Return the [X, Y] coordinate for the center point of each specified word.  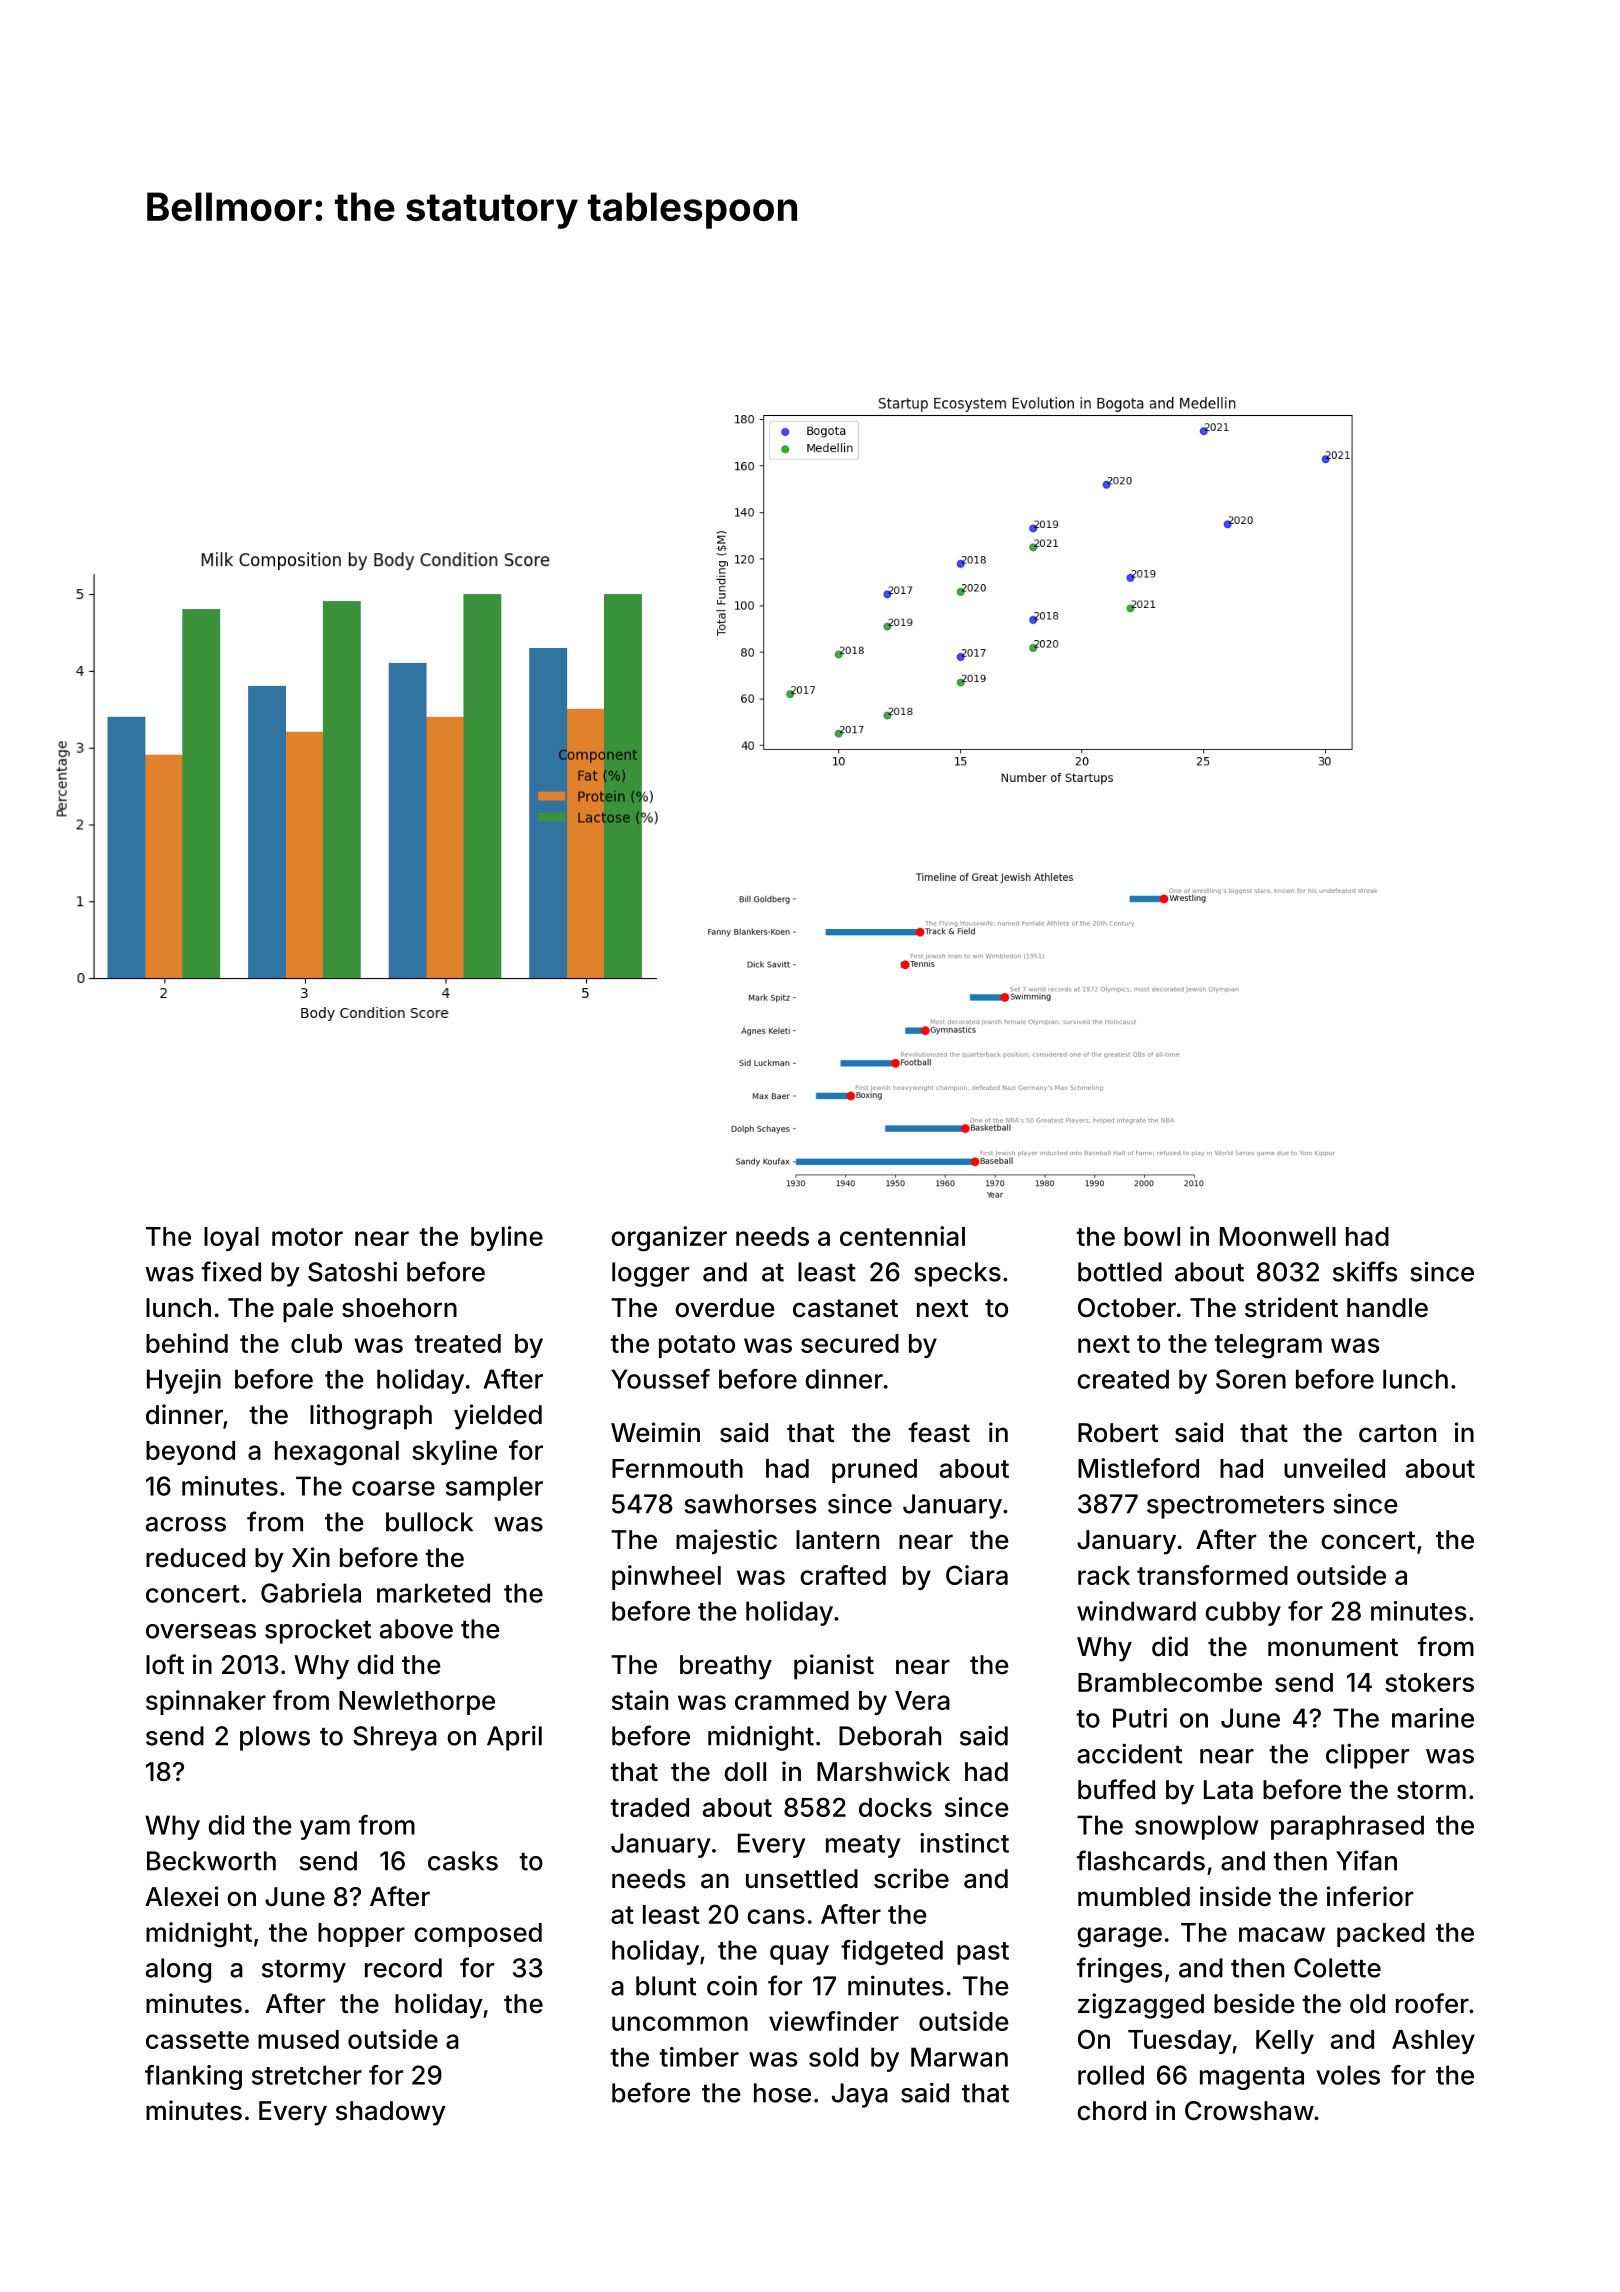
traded [649, 1807]
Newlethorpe [417, 1703]
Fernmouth [677, 1468]
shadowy [391, 2113]
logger [650, 1274]
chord [1111, 2111]
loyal [231, 1239]
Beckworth [211, 1861]
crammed [792, 1700]
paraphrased [1347, 1827]
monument [1333, 1647]
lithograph [371, 1417]
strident [1291, 1307]
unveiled [1334, 1468]
